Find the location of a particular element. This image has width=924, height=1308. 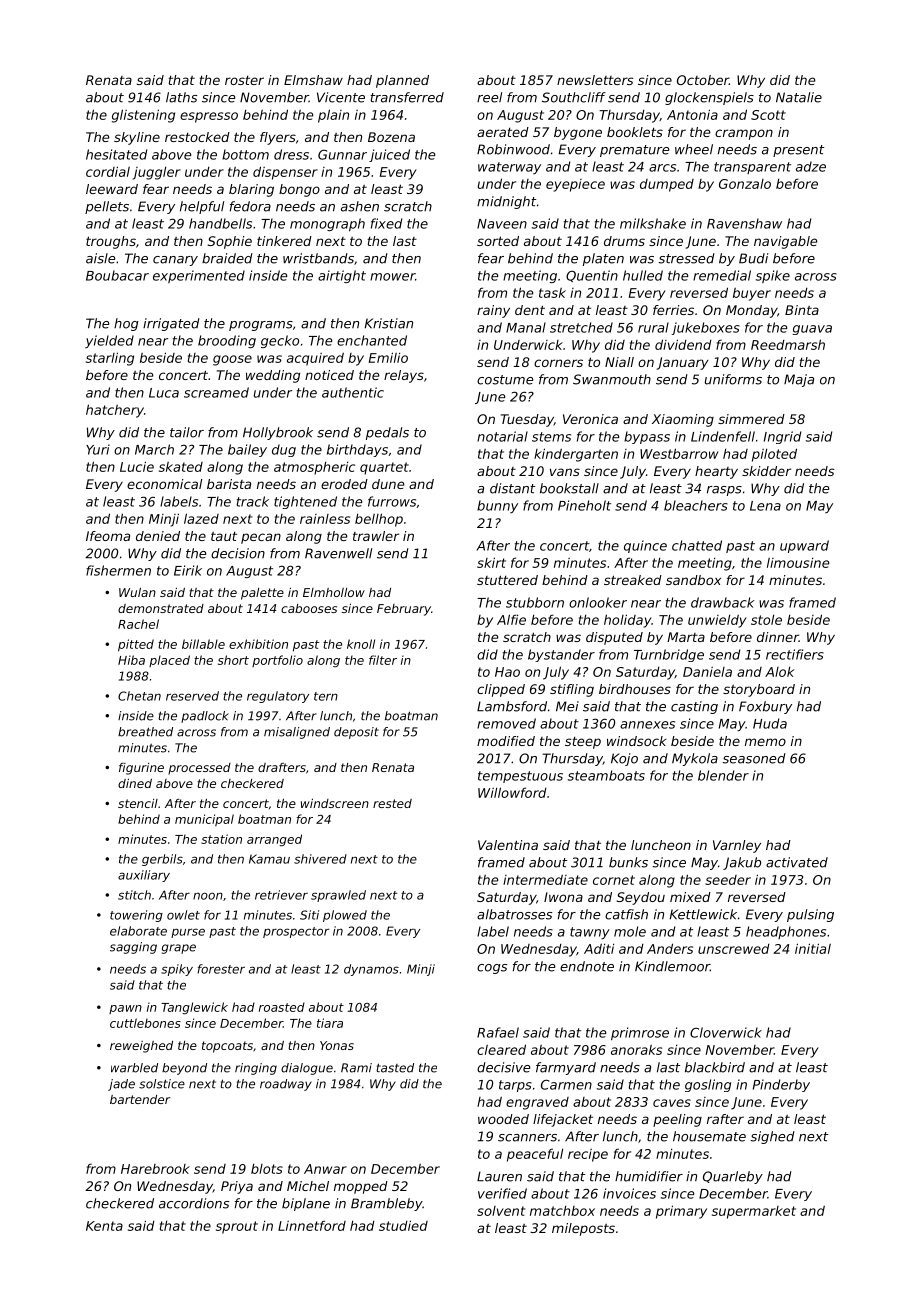

windscreen is located at coordinates (335, 803).
